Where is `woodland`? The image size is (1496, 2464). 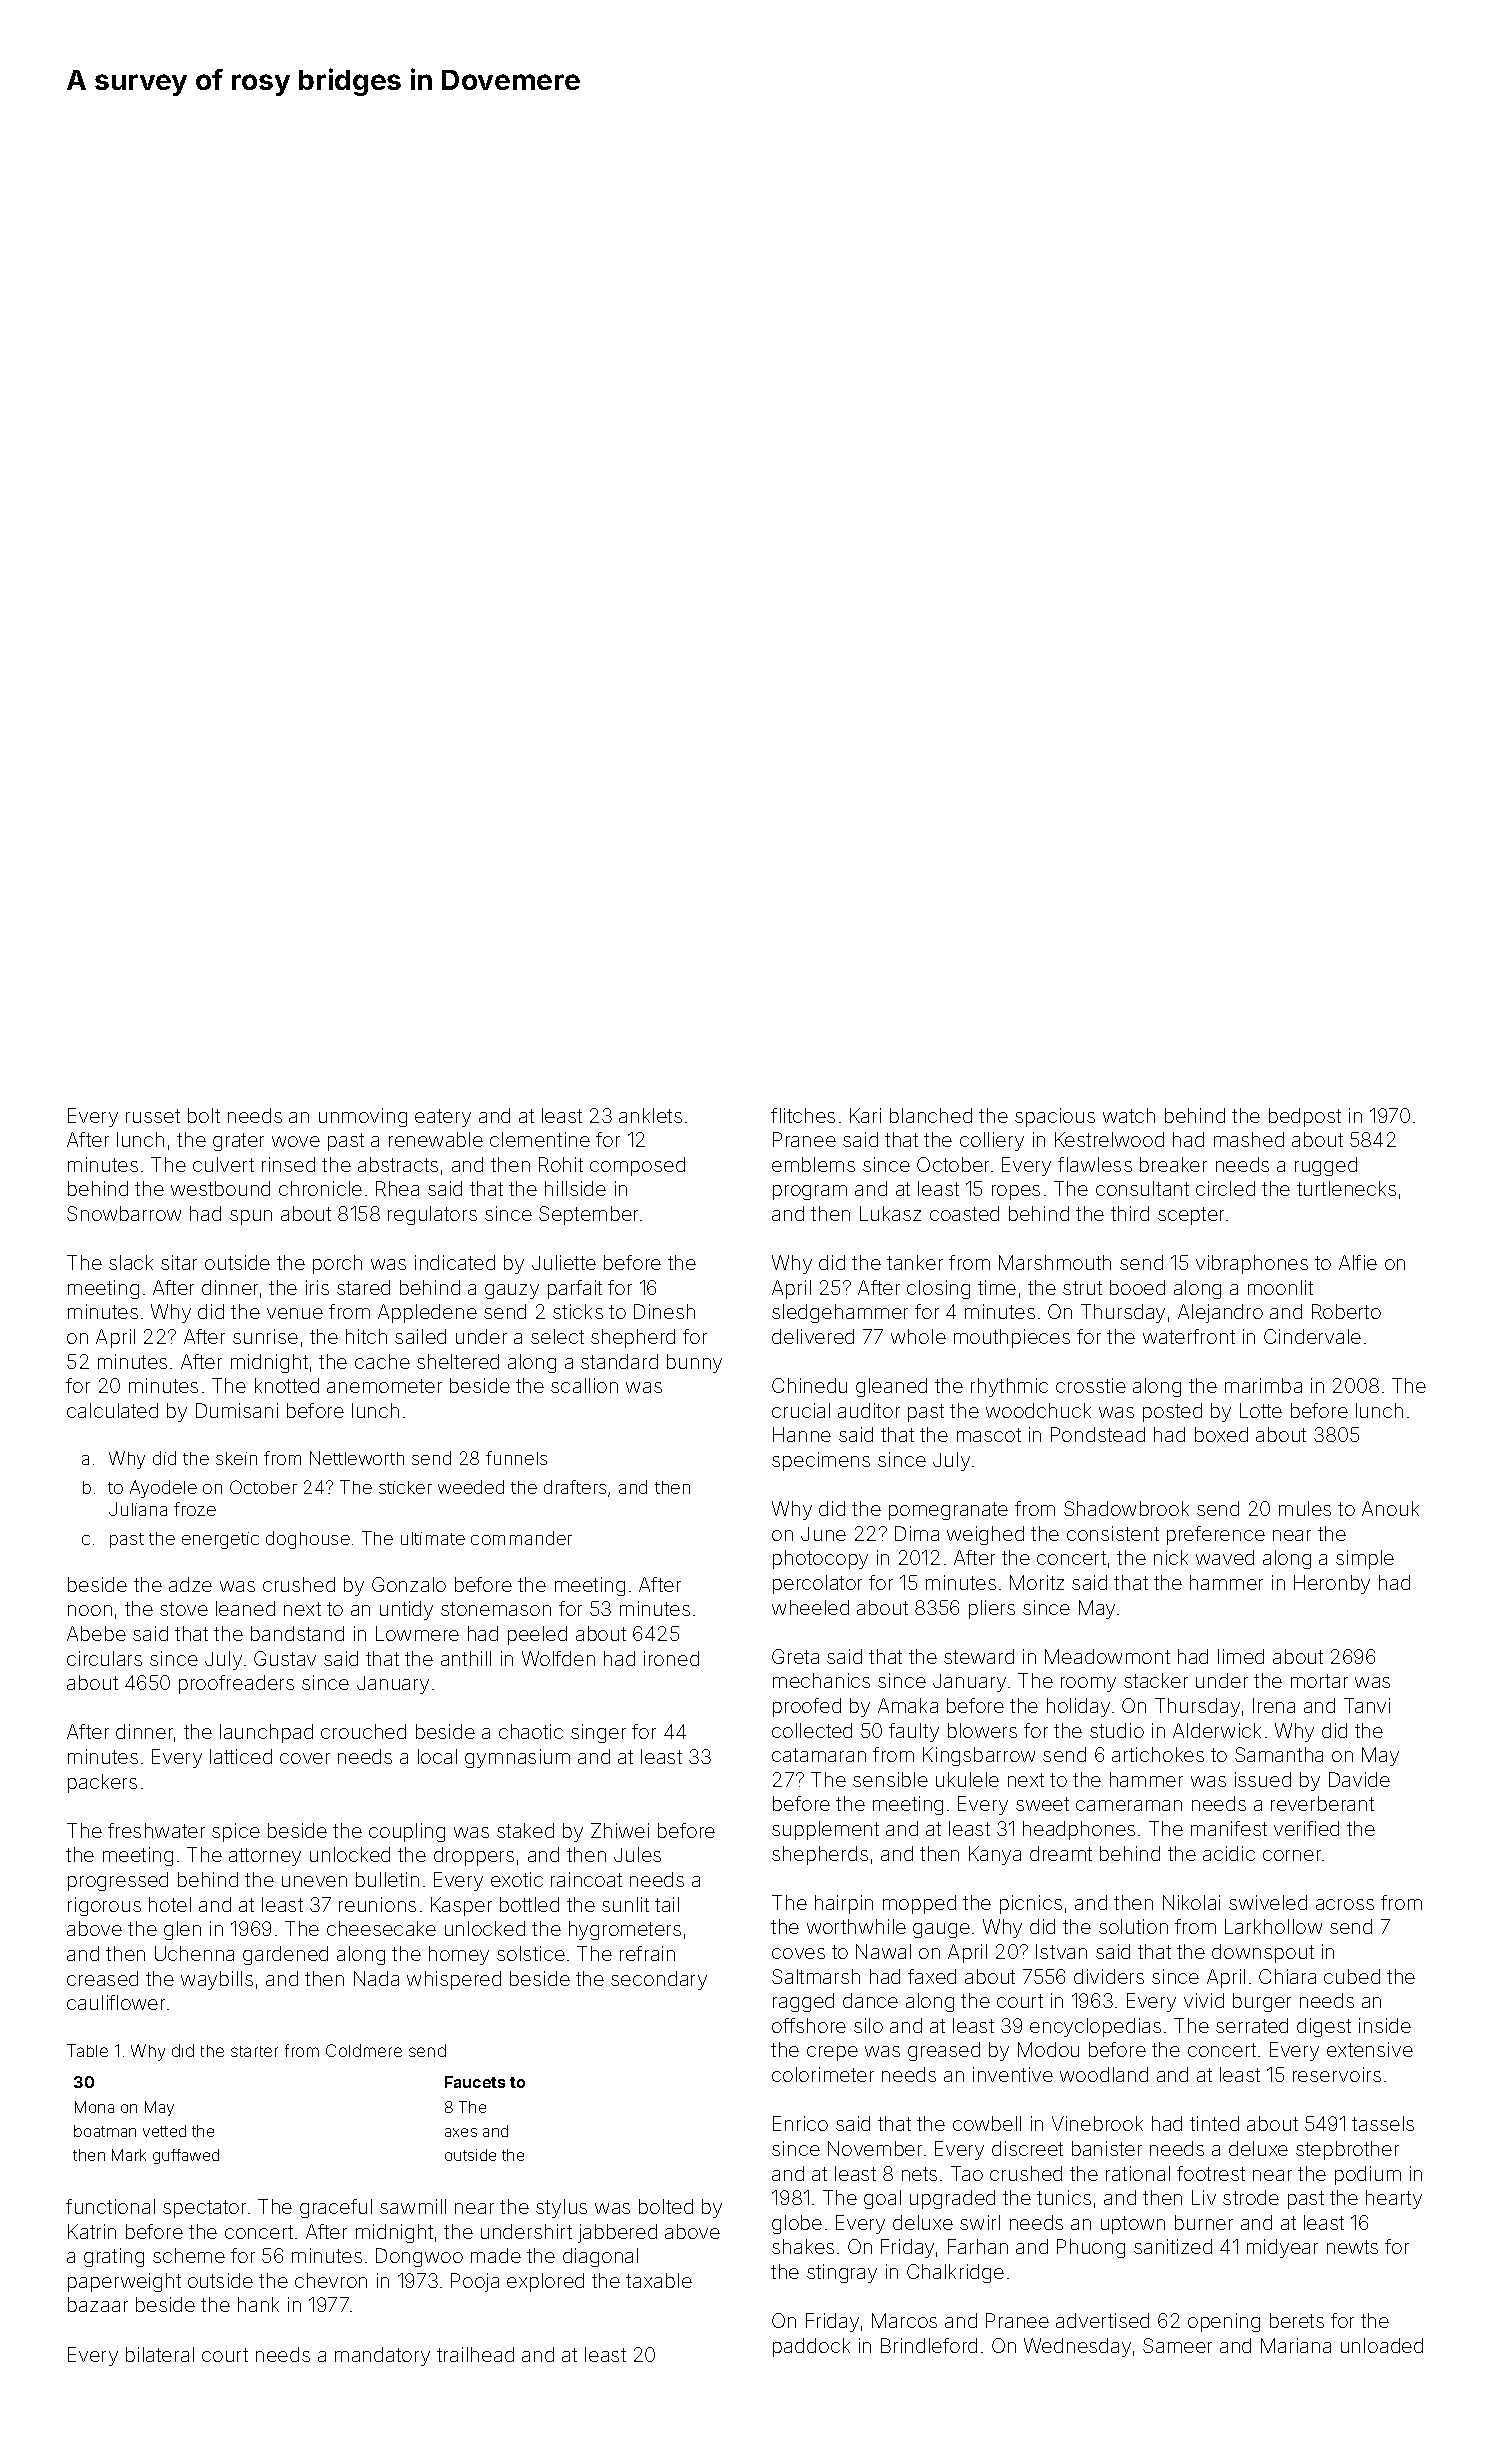 woodland is located at coordinates (1104, 2074).
